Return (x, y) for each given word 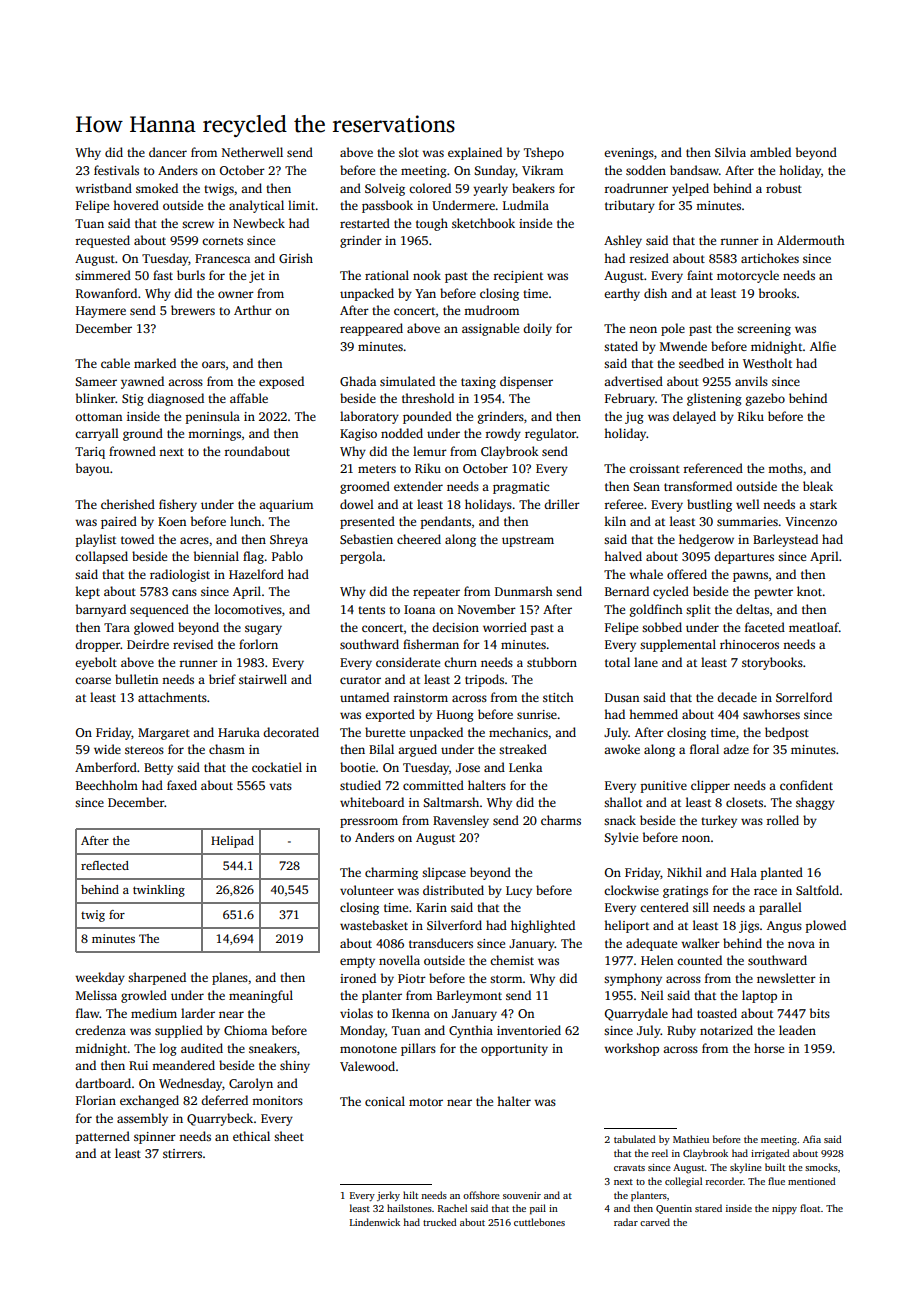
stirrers (182, 1153)
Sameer (96, 381)
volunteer (367, 890)
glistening (714, 399)
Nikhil (684, 872)
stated (621, 346)
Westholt (767, 363)
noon (696, 838)
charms (561, 820)
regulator (551, 434)
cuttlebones (539, 1222)
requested (102, 241)
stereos (144, 750)
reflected (105, 865)
